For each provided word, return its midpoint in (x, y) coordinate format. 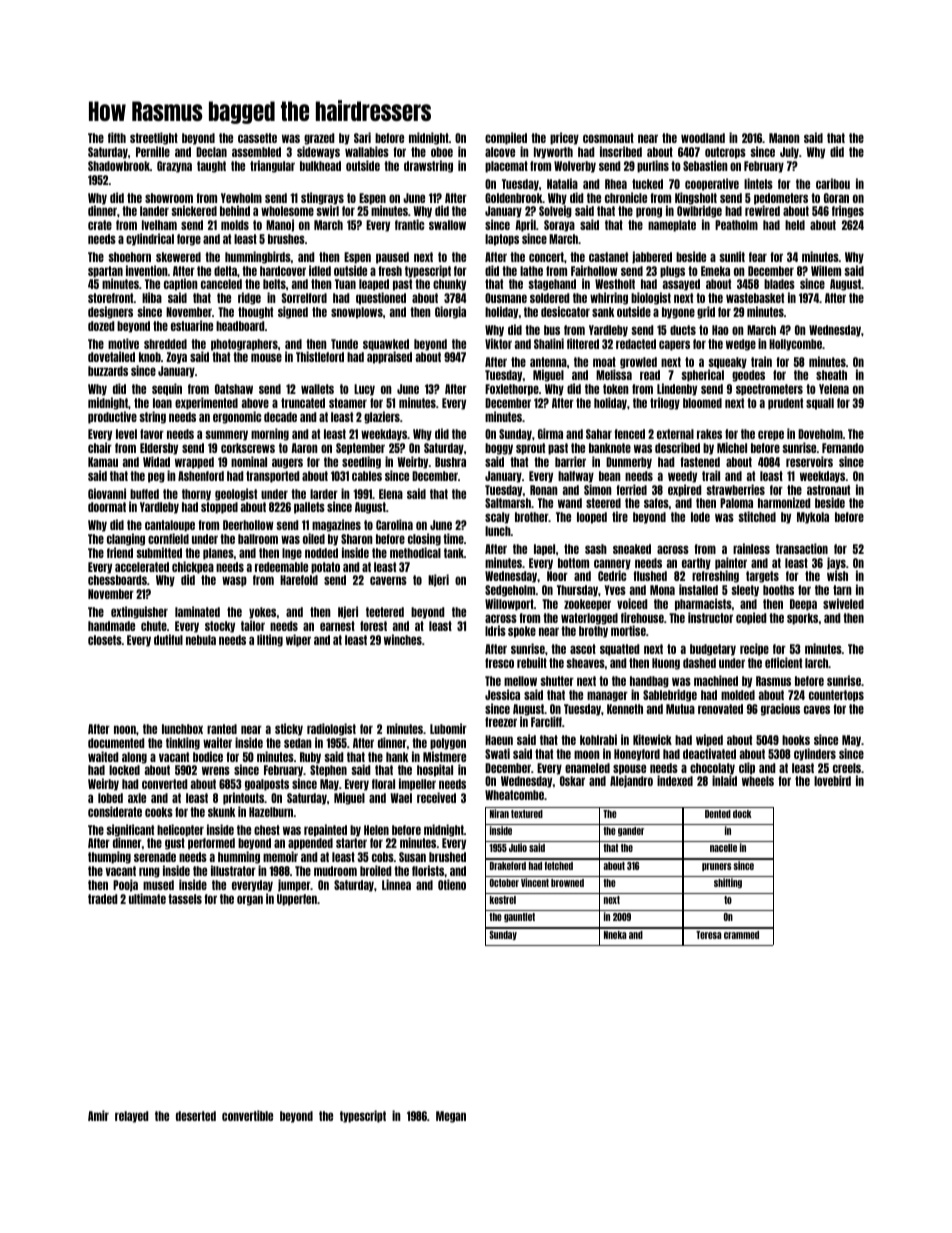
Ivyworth (553, 153)
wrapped (194, 463)
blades (779, 284)
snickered (194, 210)
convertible (247, 1115)
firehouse (642, 617)
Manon (784, 138)
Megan (451, 1117)
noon (125, 729)
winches (403, 639)
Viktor (498, 343)
